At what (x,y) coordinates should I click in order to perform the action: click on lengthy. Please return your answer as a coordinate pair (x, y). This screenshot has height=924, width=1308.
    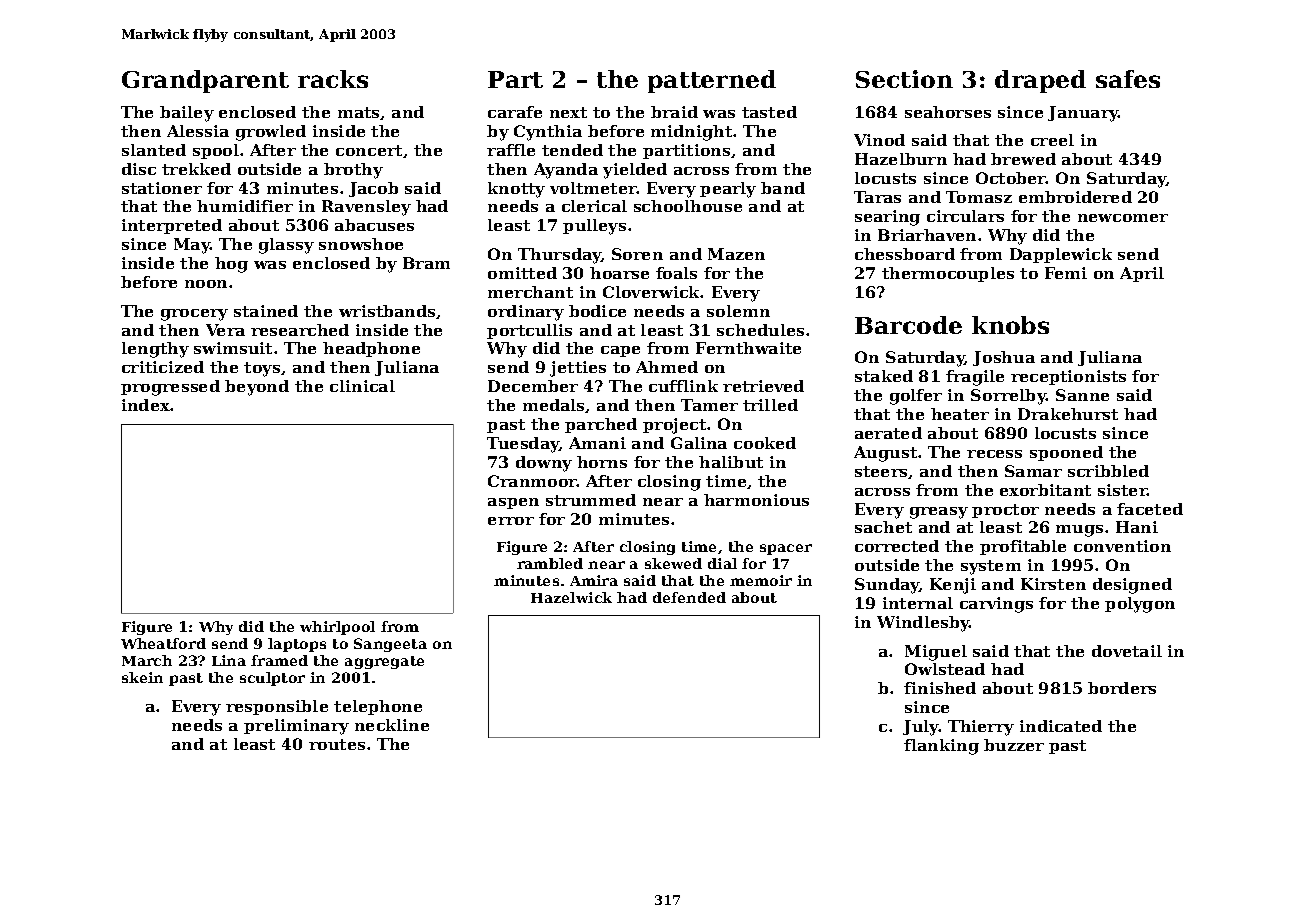
    Looking at the image, I should click on (155, 350).
